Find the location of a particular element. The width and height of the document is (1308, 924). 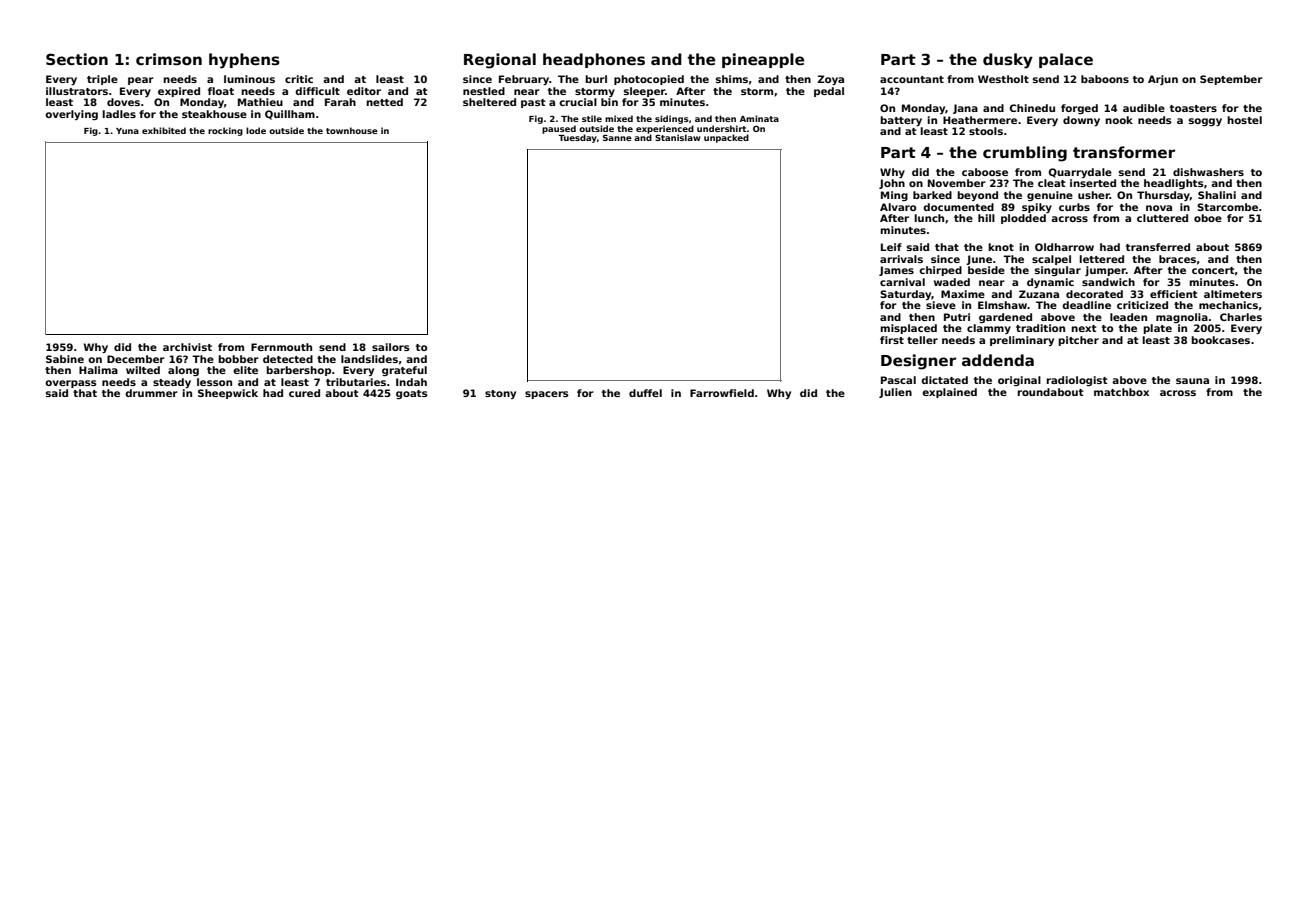

soggy is located at coordinates (1205, 122).
